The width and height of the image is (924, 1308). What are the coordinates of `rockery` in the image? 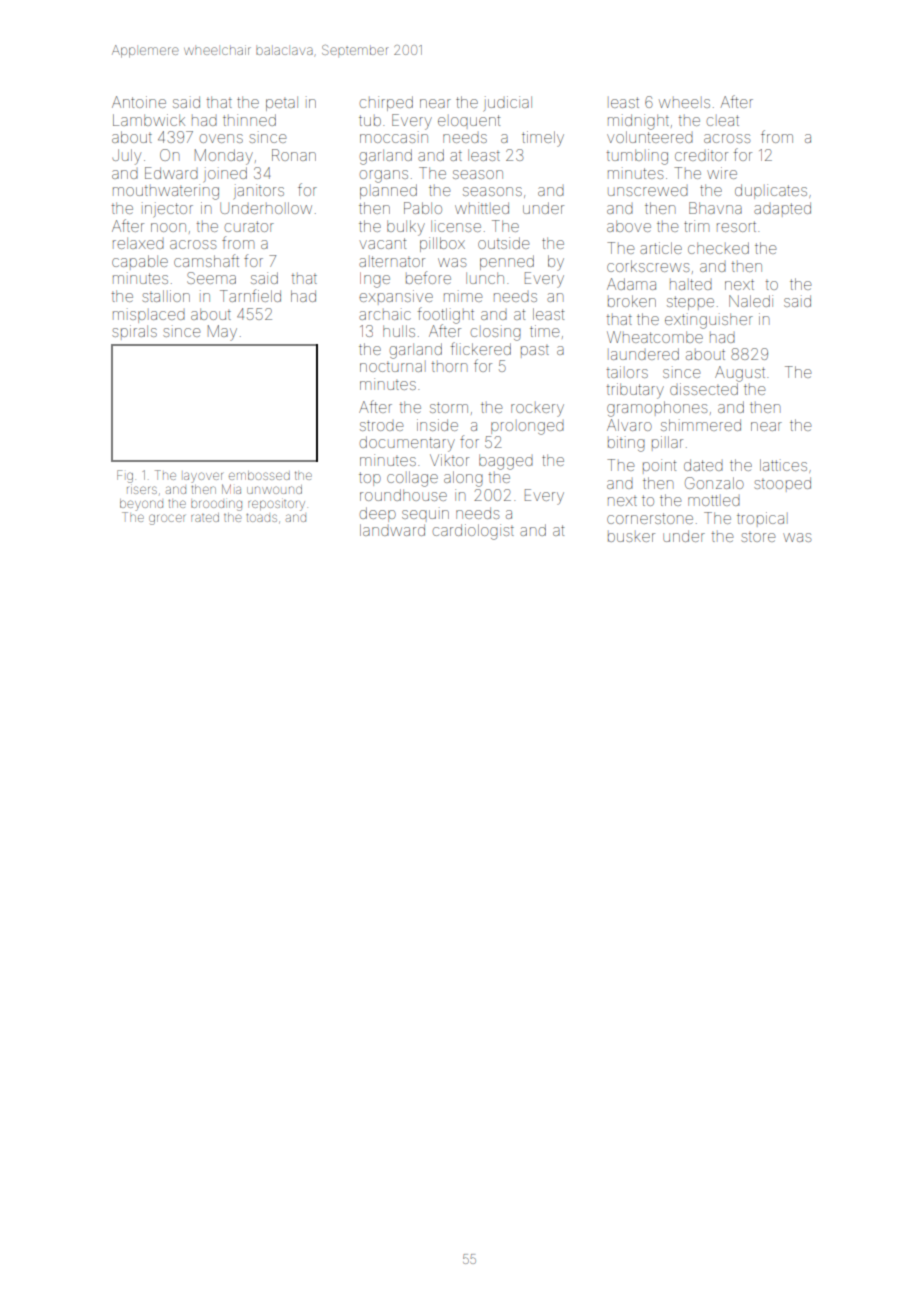 It's located at (537, 410).
